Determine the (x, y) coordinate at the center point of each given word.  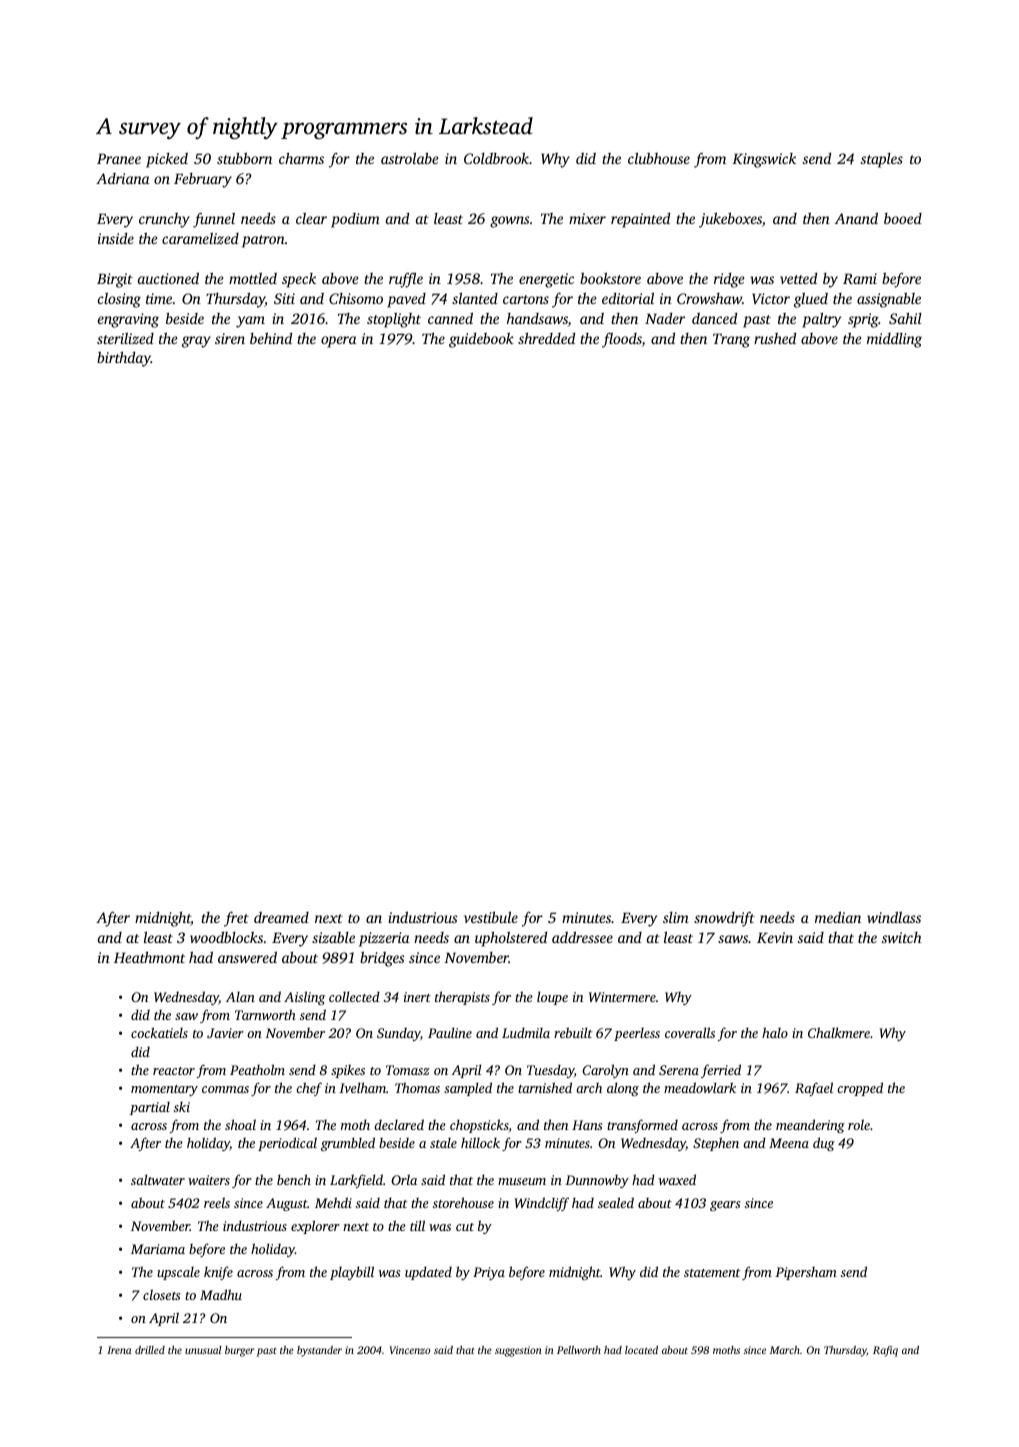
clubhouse (659, 158)
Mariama (158, 1249)
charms (301, 158)
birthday (124, 359)
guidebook (481, 340)
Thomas (417, 1087)
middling (894, 340)
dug (824, 1144)
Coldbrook (496, 158)
